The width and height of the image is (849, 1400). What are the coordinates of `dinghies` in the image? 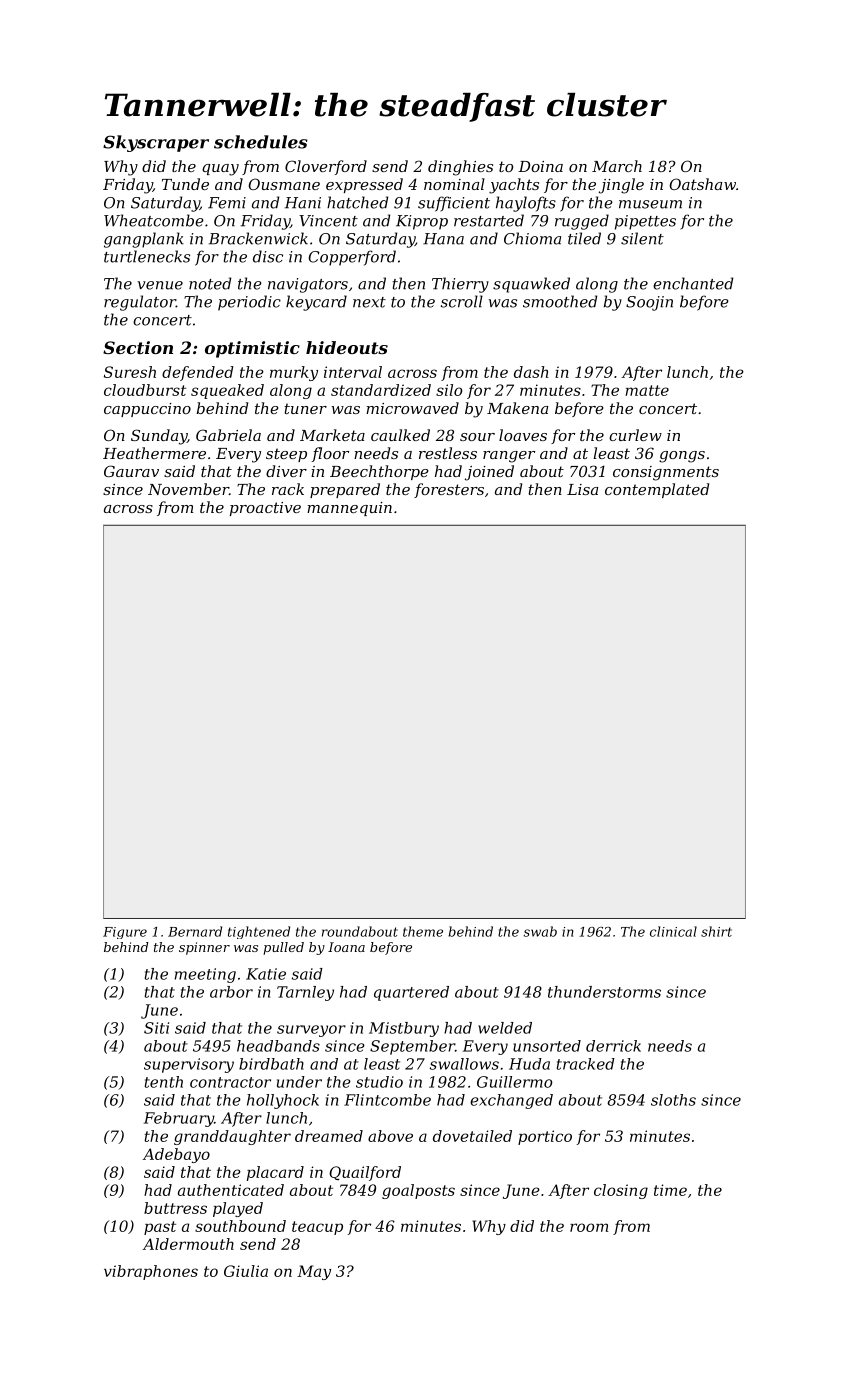 It's located at (460, 168).
